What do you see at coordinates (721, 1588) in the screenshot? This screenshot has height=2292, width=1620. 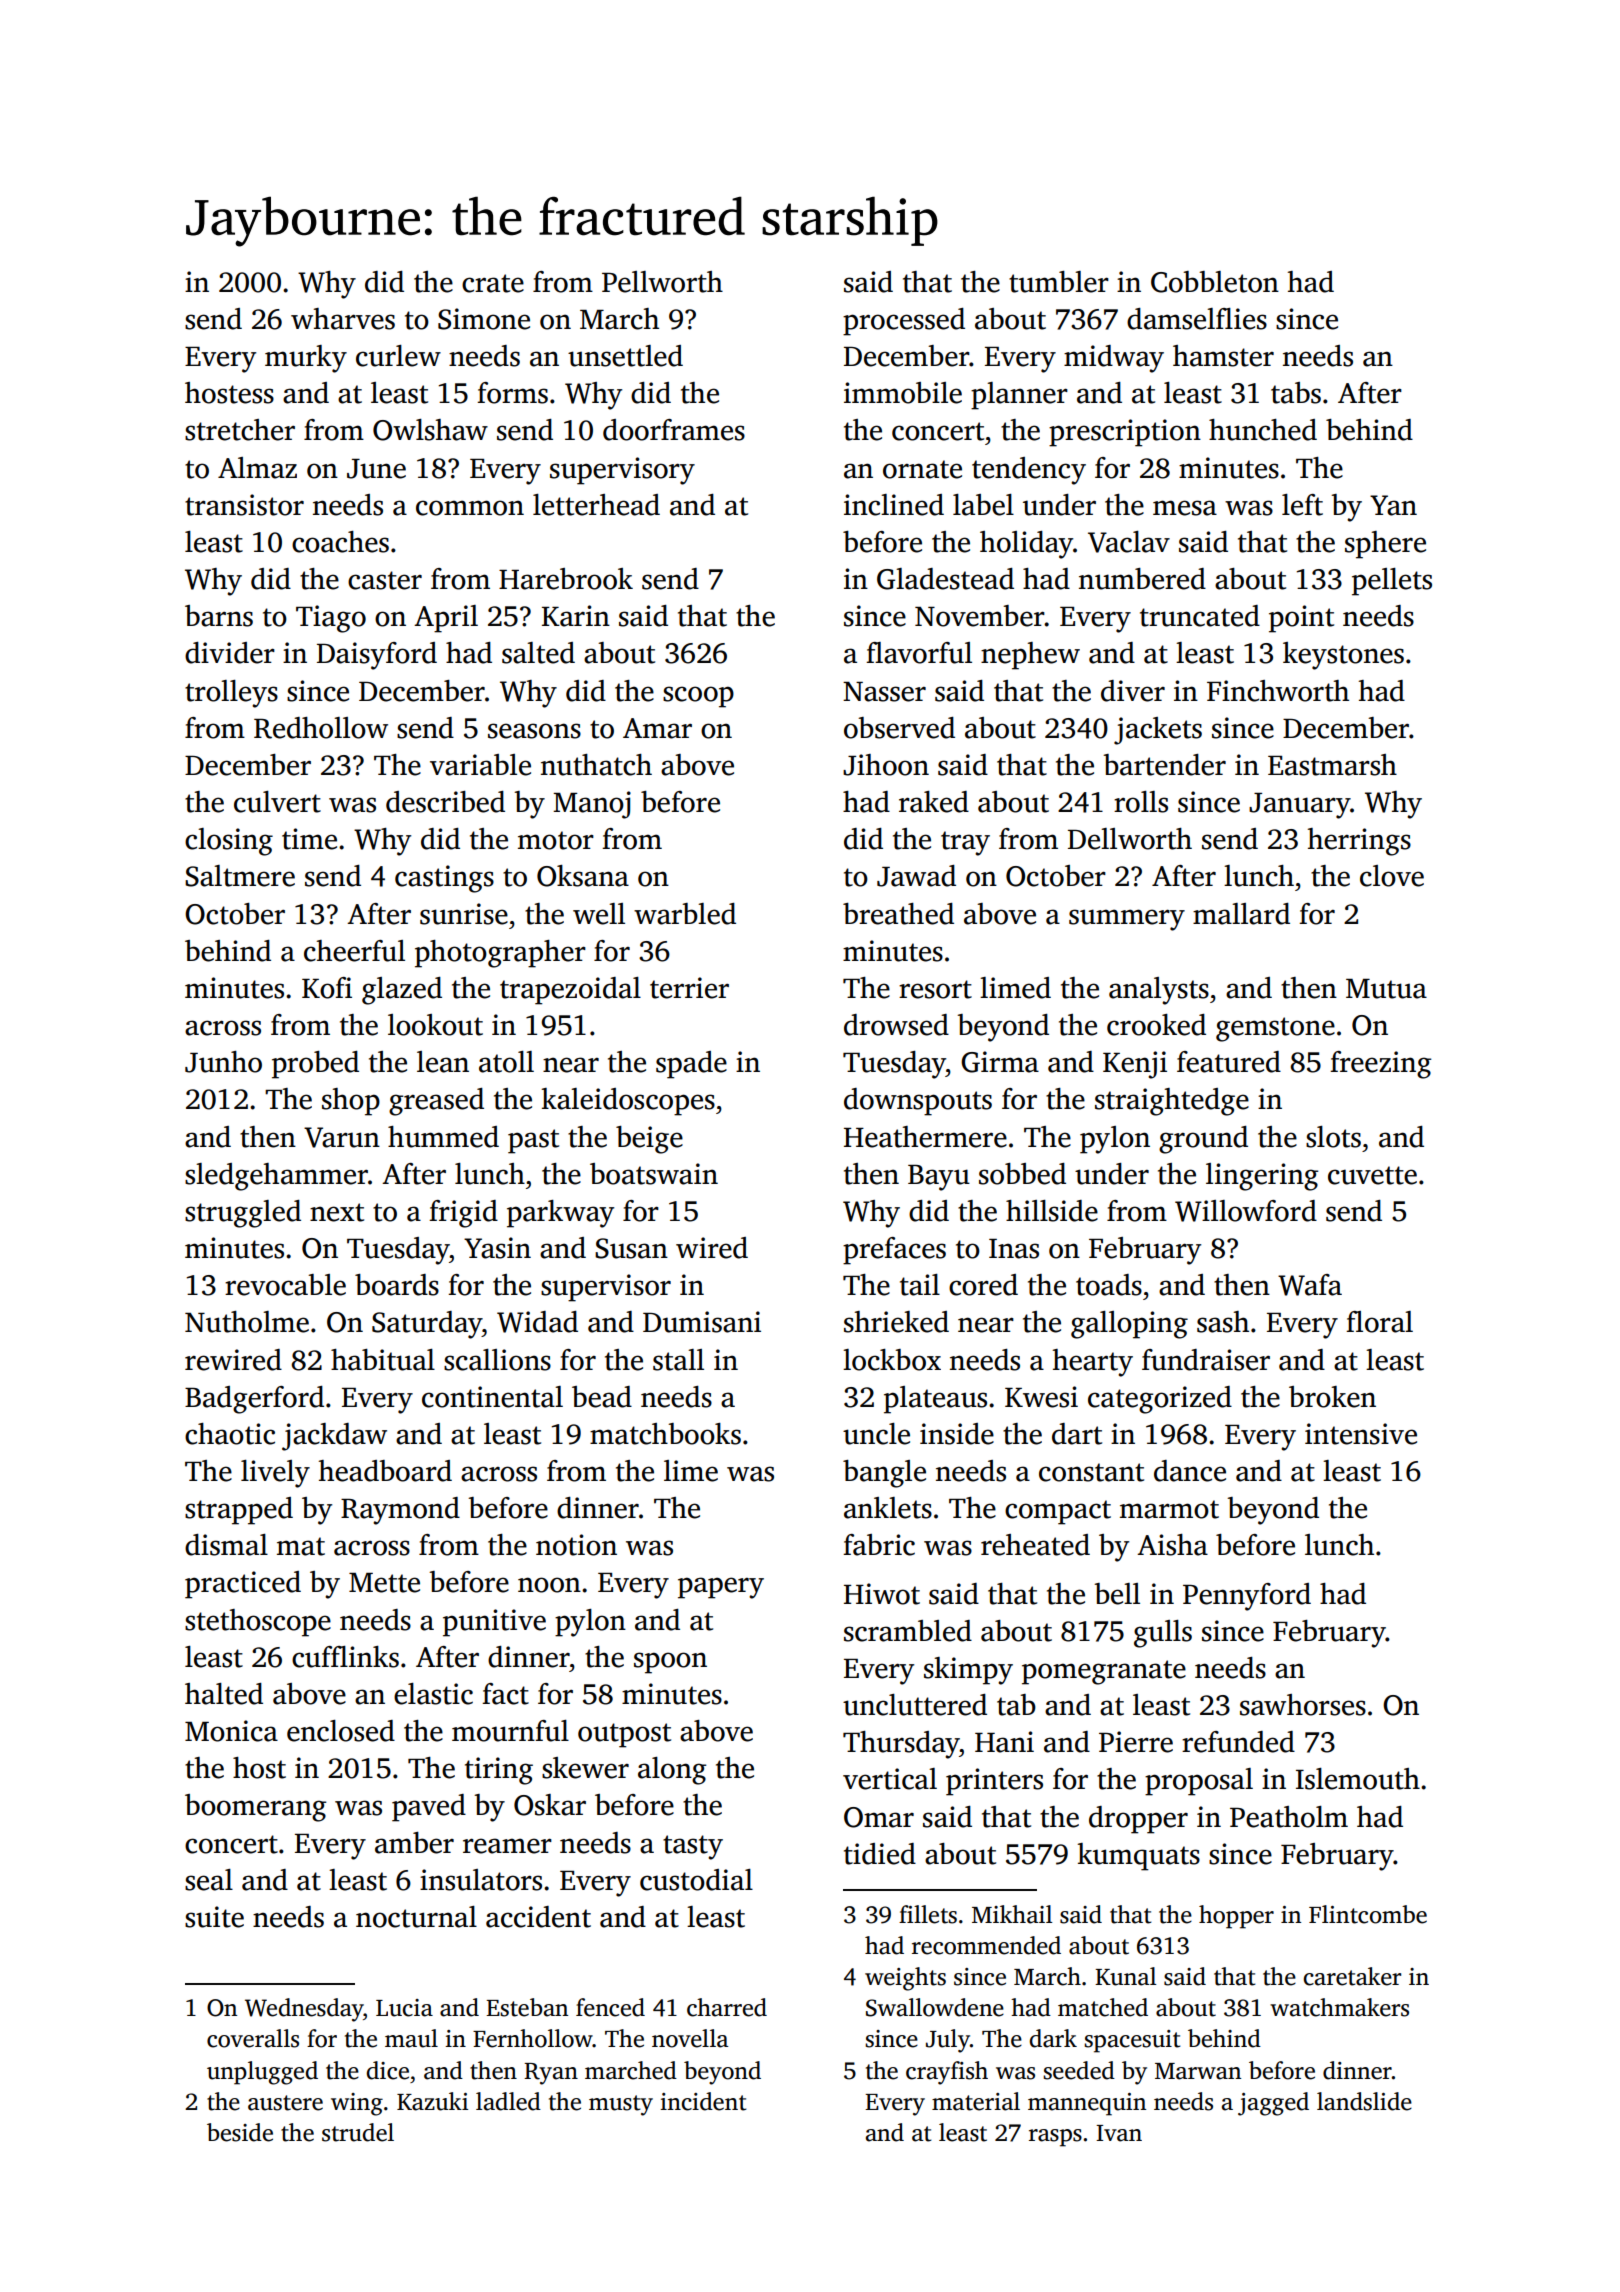 I see `papery` at bounding box center [721, 1588].
